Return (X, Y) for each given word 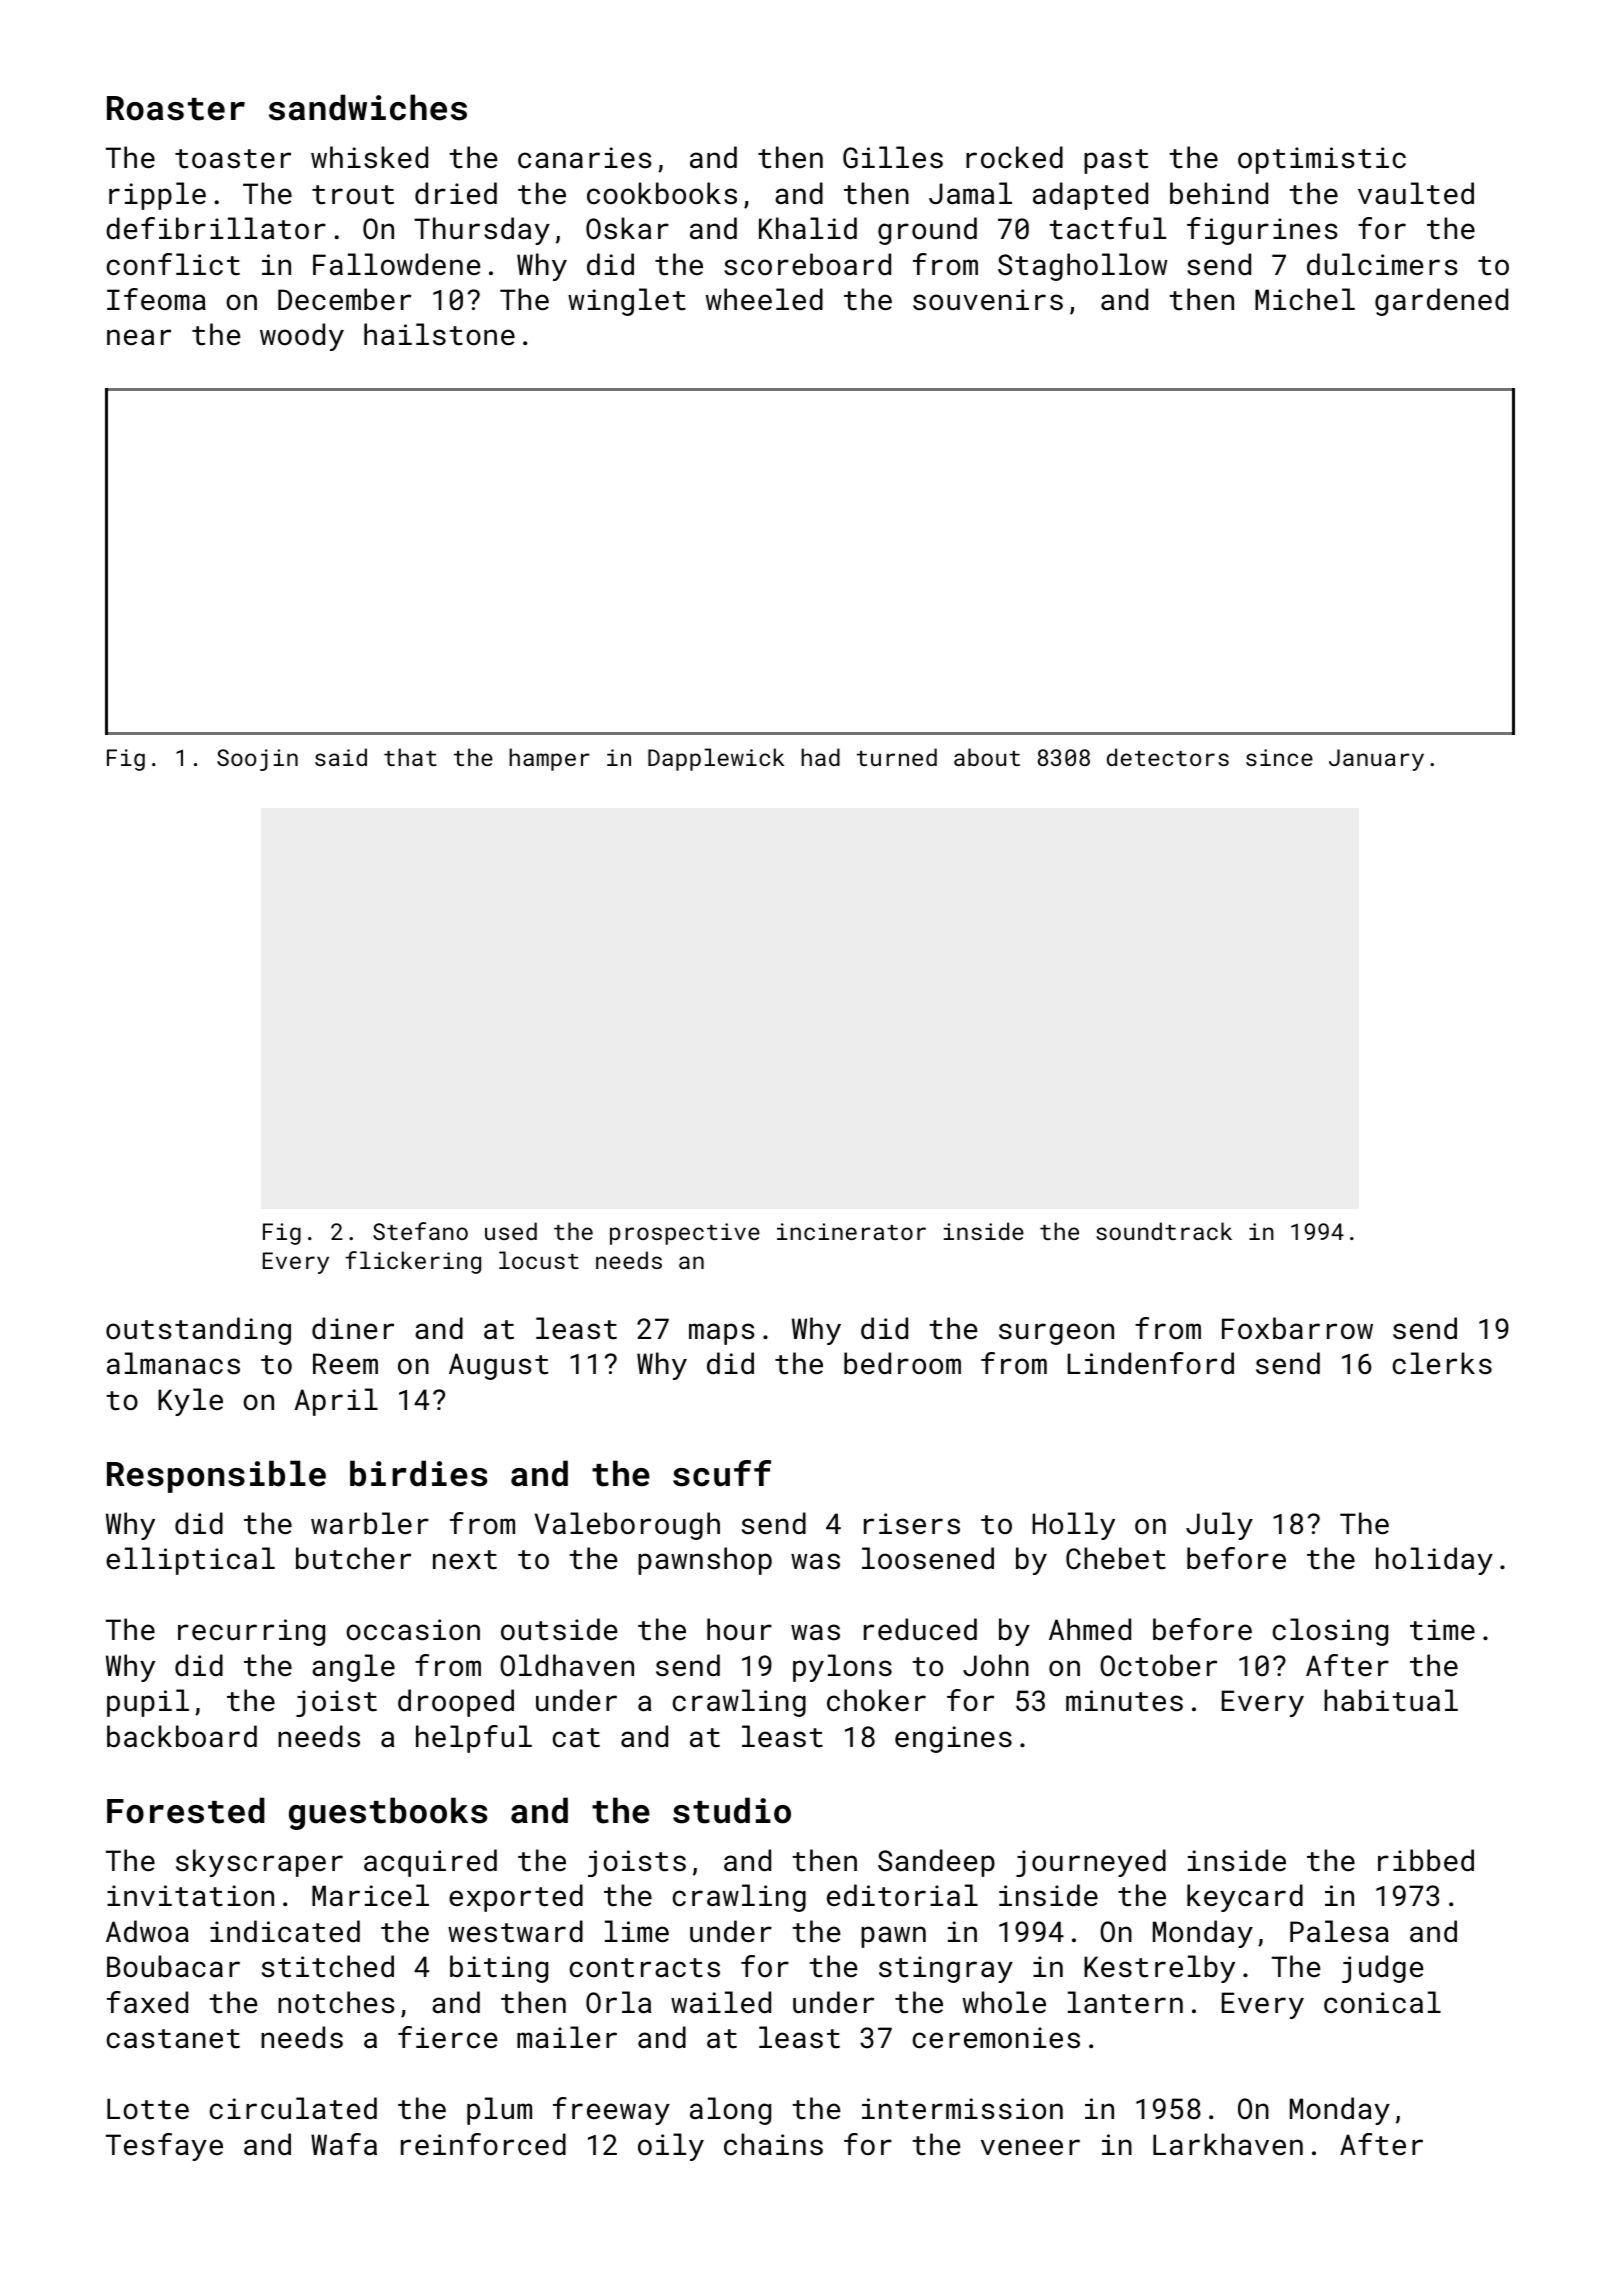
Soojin (257, 760)
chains (773, 2144)
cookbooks (662, 193)
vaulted (1416, 193)
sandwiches (368, 107)
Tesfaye (164, 2147)
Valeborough (627, 1526)
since (1279, 757)
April (336, 1402)
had (820, 757)
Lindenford (1151, 1363)
